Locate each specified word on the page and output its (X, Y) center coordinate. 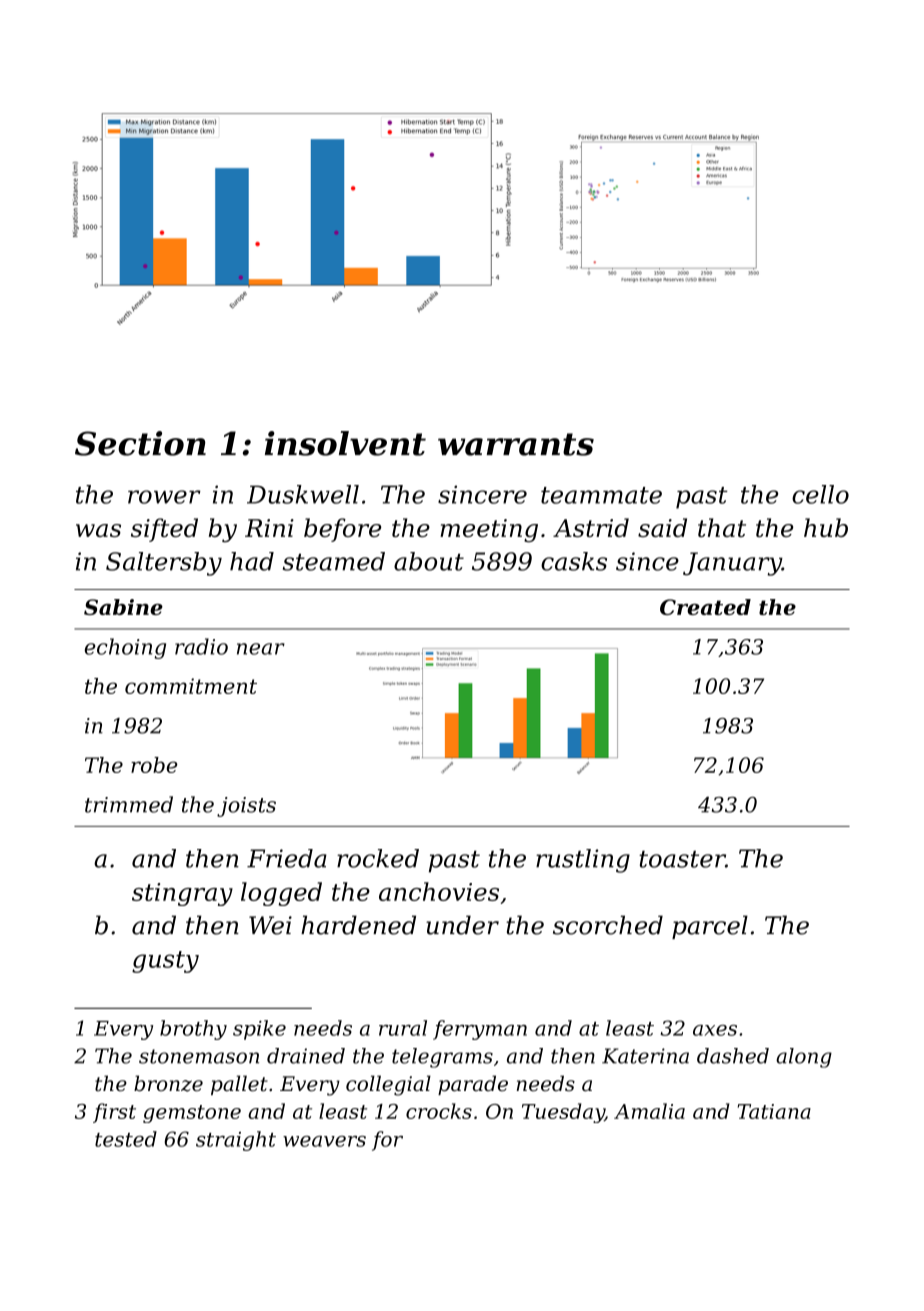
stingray (182, 894)
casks (574, 561)
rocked (378, 858)
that (722, 527)
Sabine (123, 607)
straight (236, 1141)
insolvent (345, 443)
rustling (583, 861)
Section (140, 443)
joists (246, 807)
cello (820, 494)
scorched (608, 925)
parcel (710, 927)
